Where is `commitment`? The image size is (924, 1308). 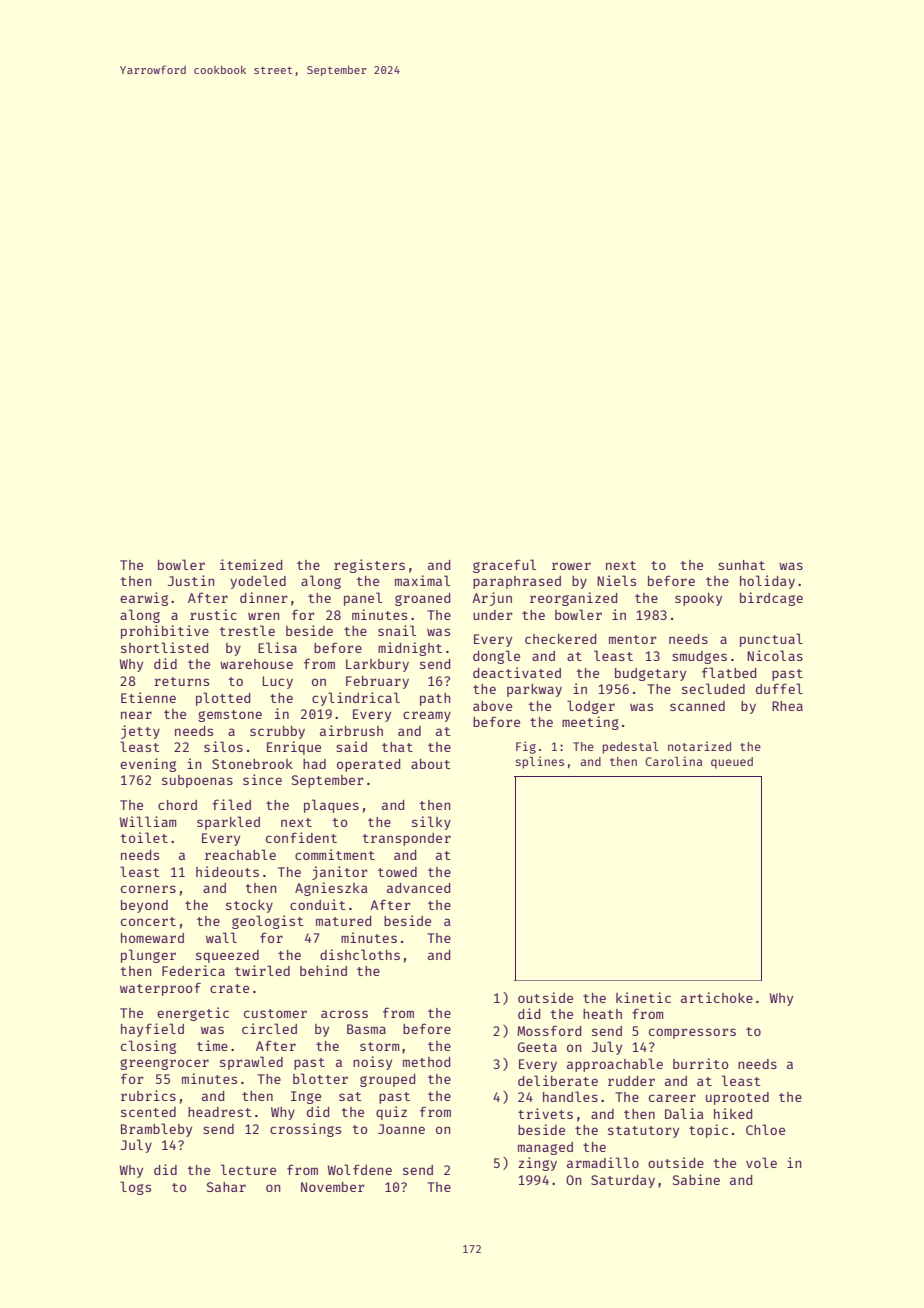
commitment is located at coordinates (335, 854).
